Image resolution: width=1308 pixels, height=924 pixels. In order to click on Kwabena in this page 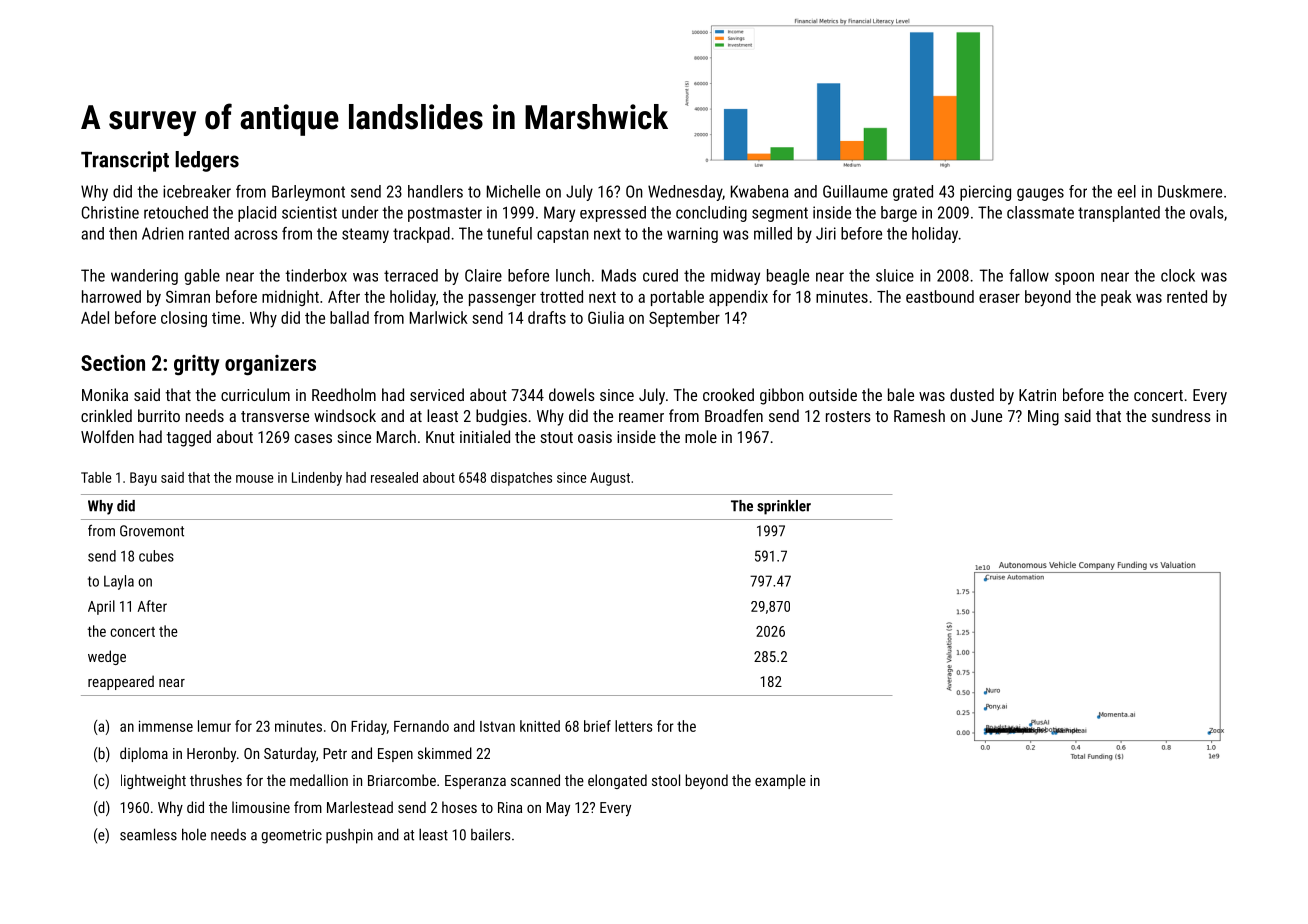, I will do `click(759, 191)`.
